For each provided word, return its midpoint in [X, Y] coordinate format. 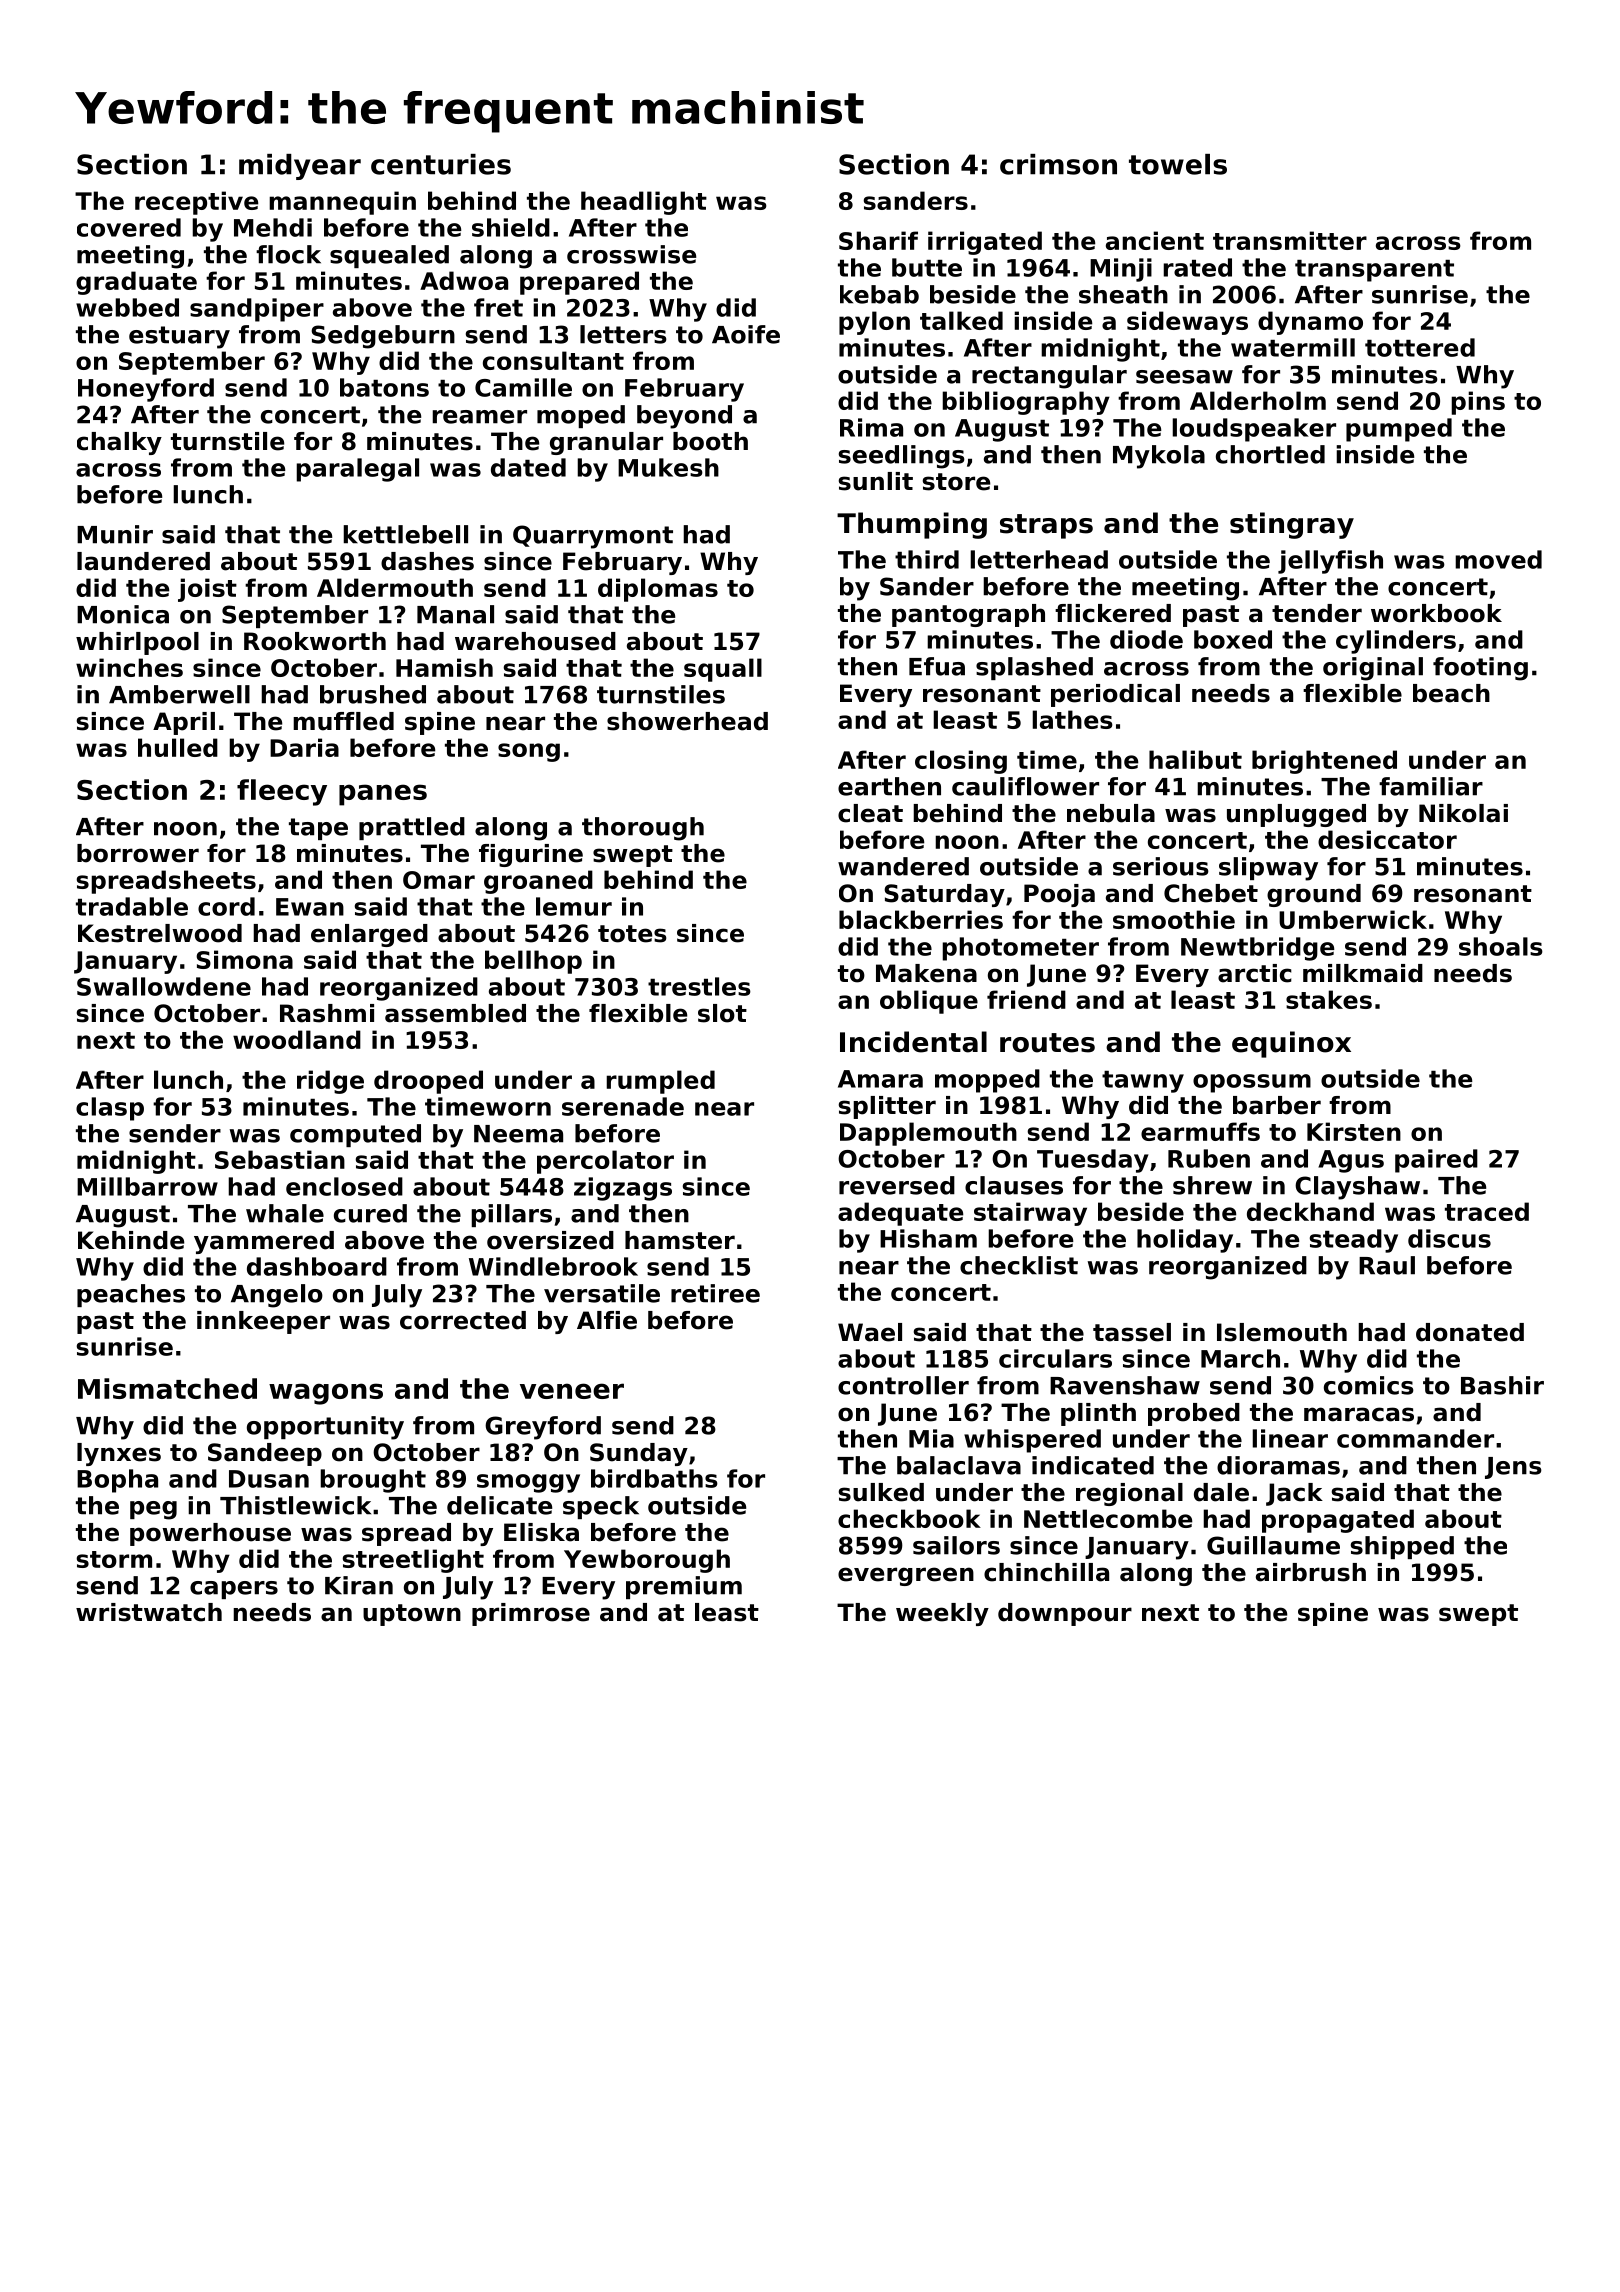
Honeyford [146, 390]
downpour [1065, 1614]
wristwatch [149, 1612]
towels [1178, 164]
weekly [942, 1614]
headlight [644, 203]
